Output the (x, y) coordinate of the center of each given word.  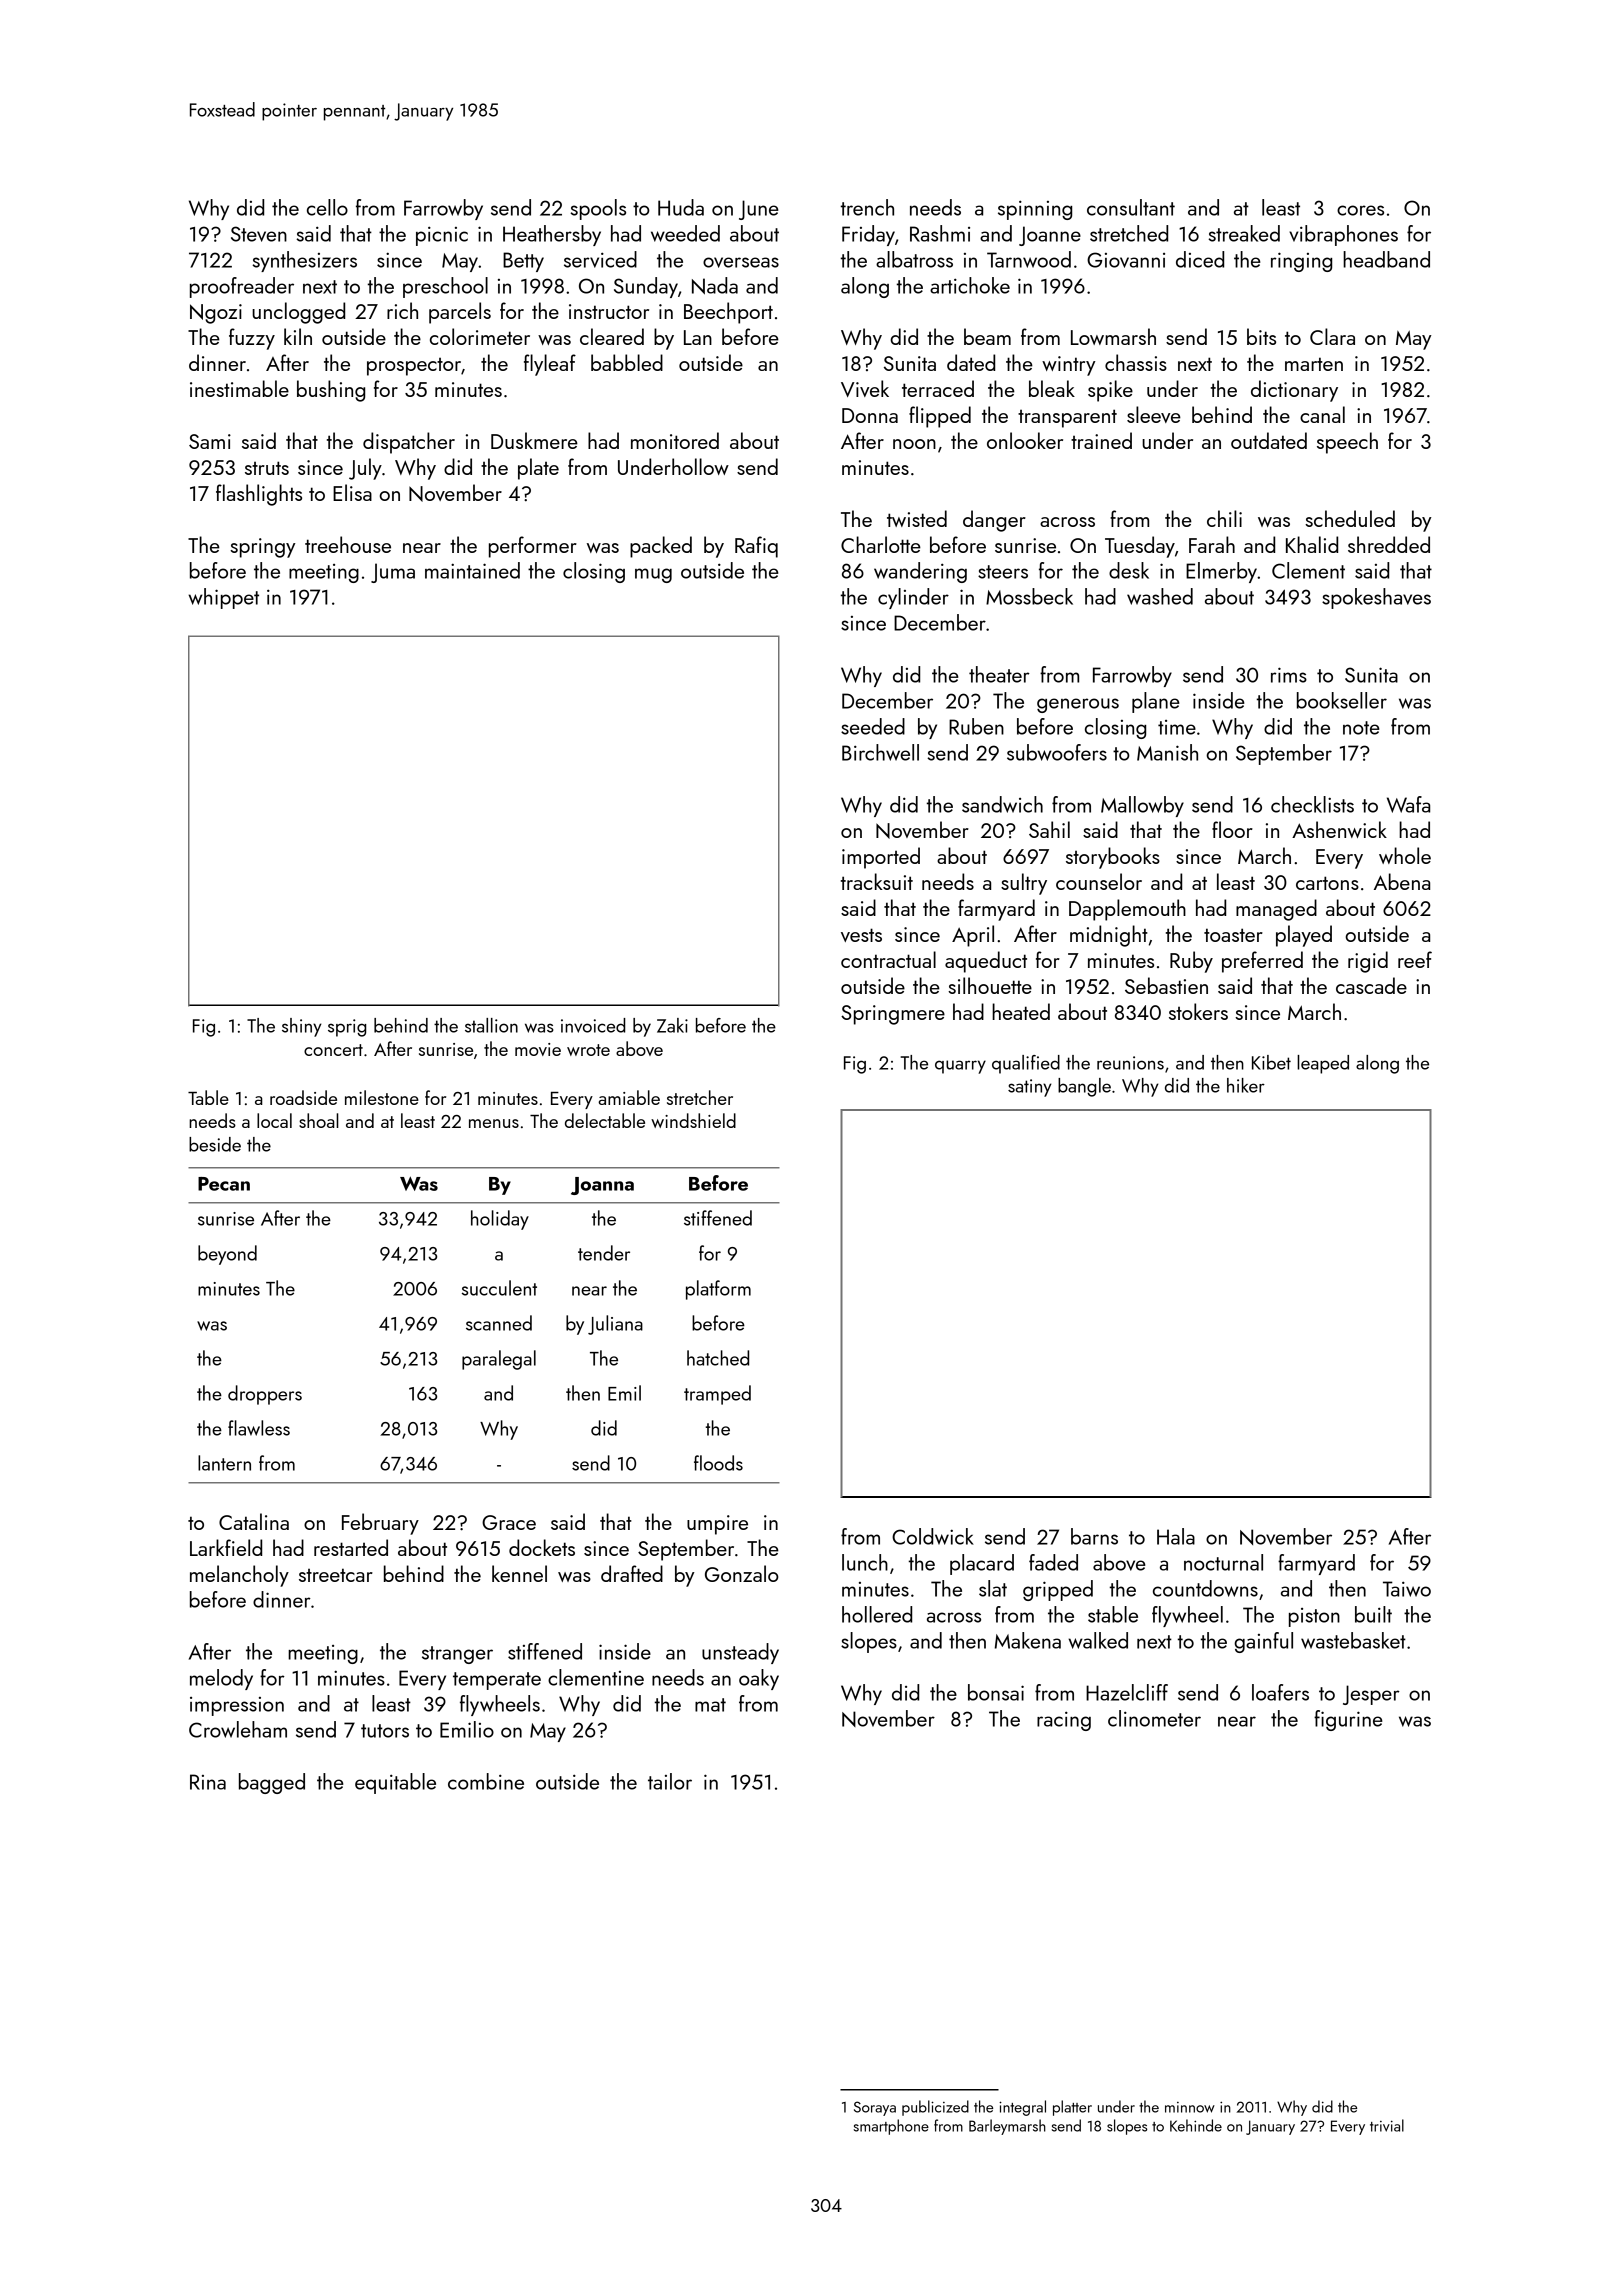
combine (486, 1781)
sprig (347, 1028)
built (1373, 1614)
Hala (1176, 1536)
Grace (509, 1522)
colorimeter (480, 336)
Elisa (352, 492)
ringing (1301, 262)
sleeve (1154, 414)
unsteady (740, 1653)
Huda (681, 207)
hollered (877, 1614)
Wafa (1408, 804)
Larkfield (226, 1547)
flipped (940, 417)
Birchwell (880, 752)
